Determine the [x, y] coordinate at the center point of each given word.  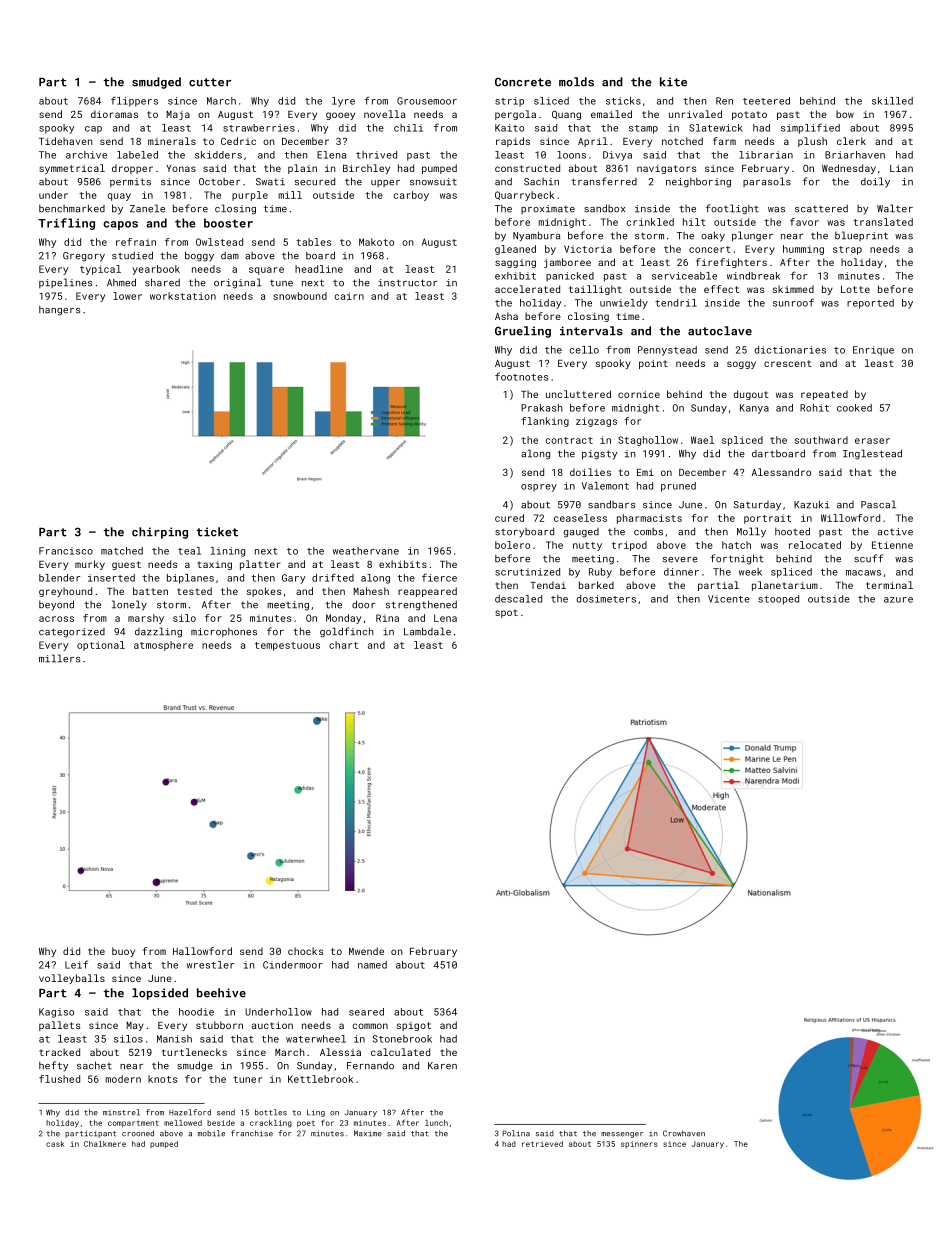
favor [804, 222]
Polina [516, 1133]
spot [506, 613]
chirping [160, 533]
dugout [751, 395]
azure [898, 600]
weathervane [366, 551]
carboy [411, 196]
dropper [132, 169]
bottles [271, 1112]
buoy [123, 952]
